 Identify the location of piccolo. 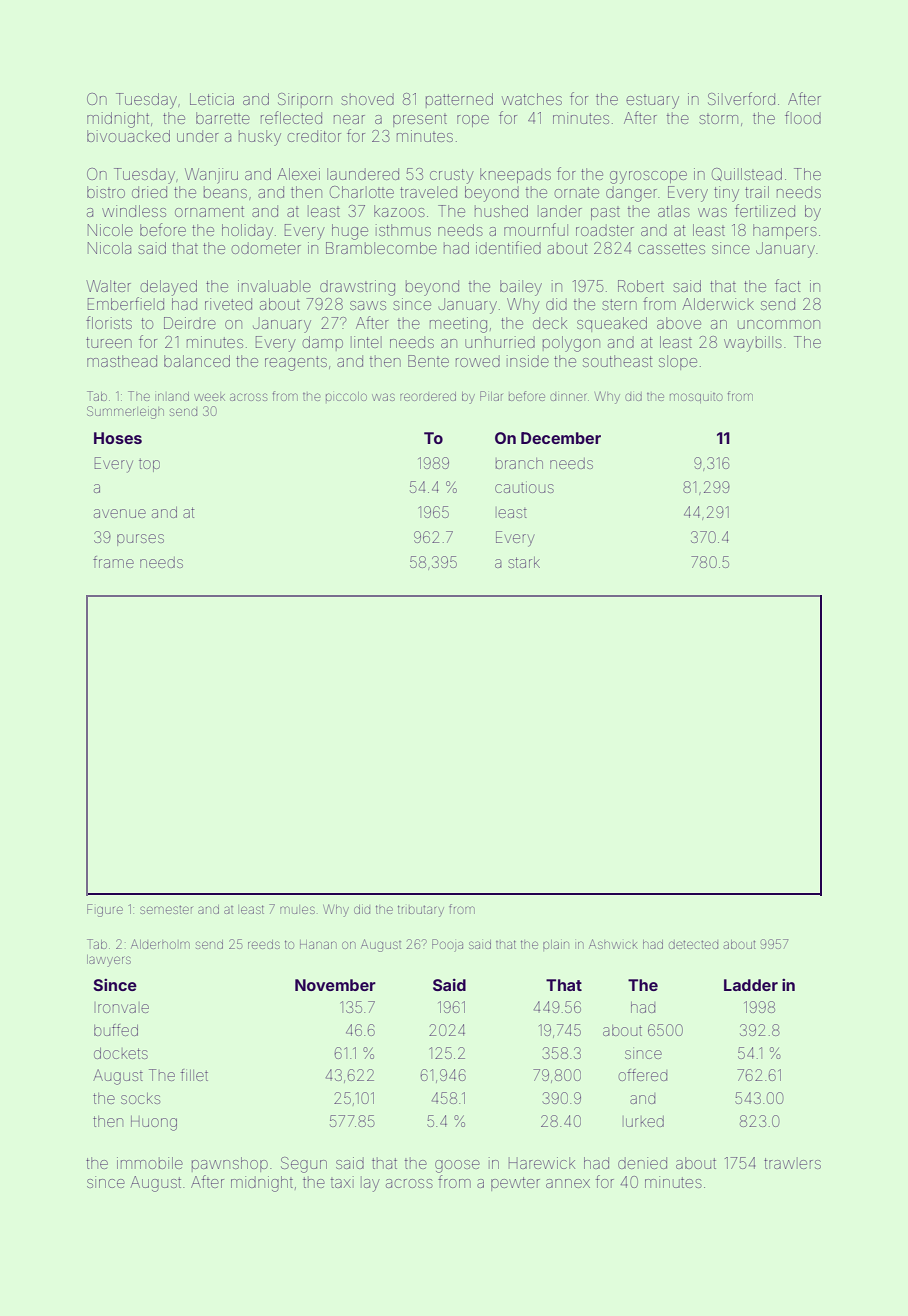
(346, 396).
